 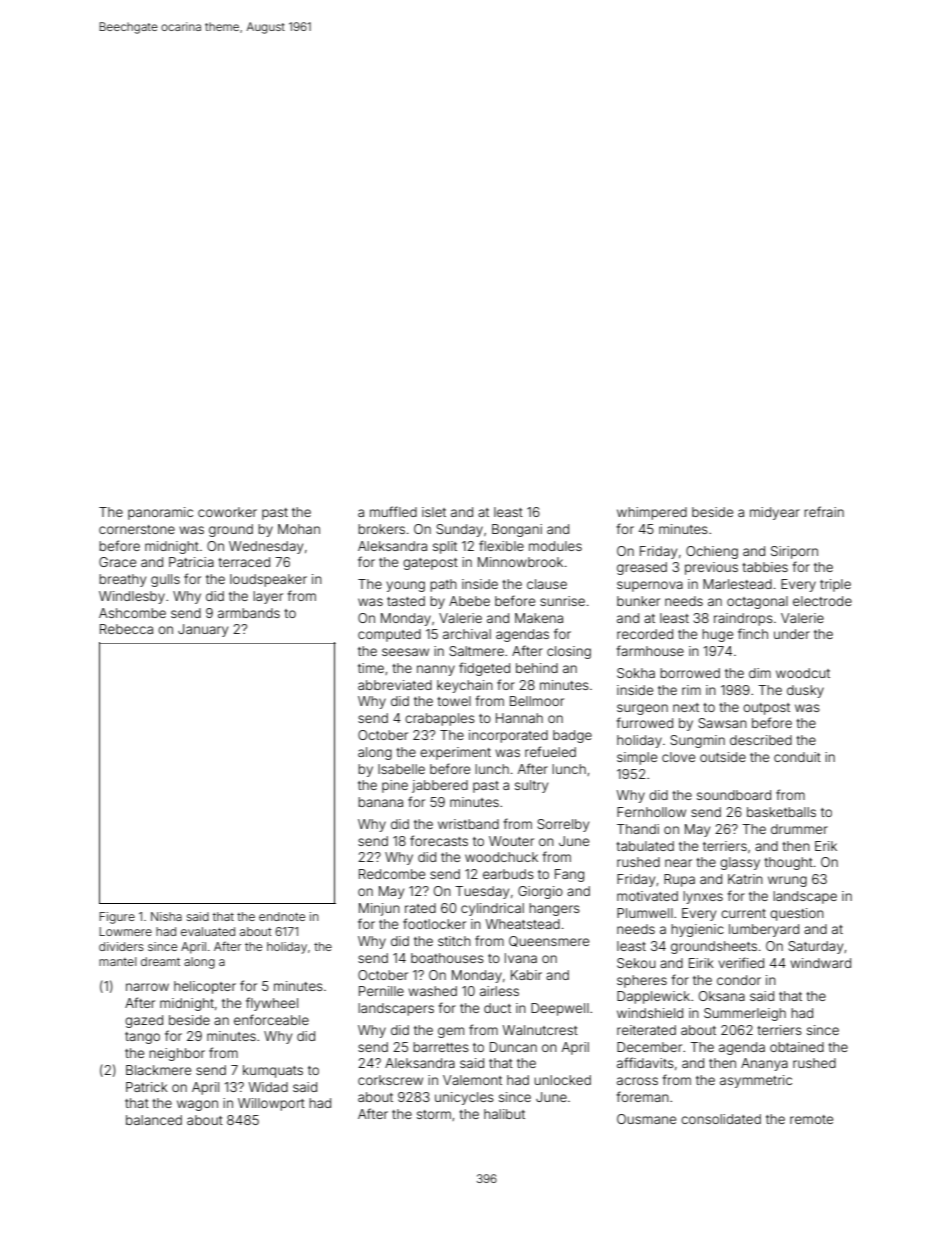 I want to click on Widad, so click(x=268, y=1087).
